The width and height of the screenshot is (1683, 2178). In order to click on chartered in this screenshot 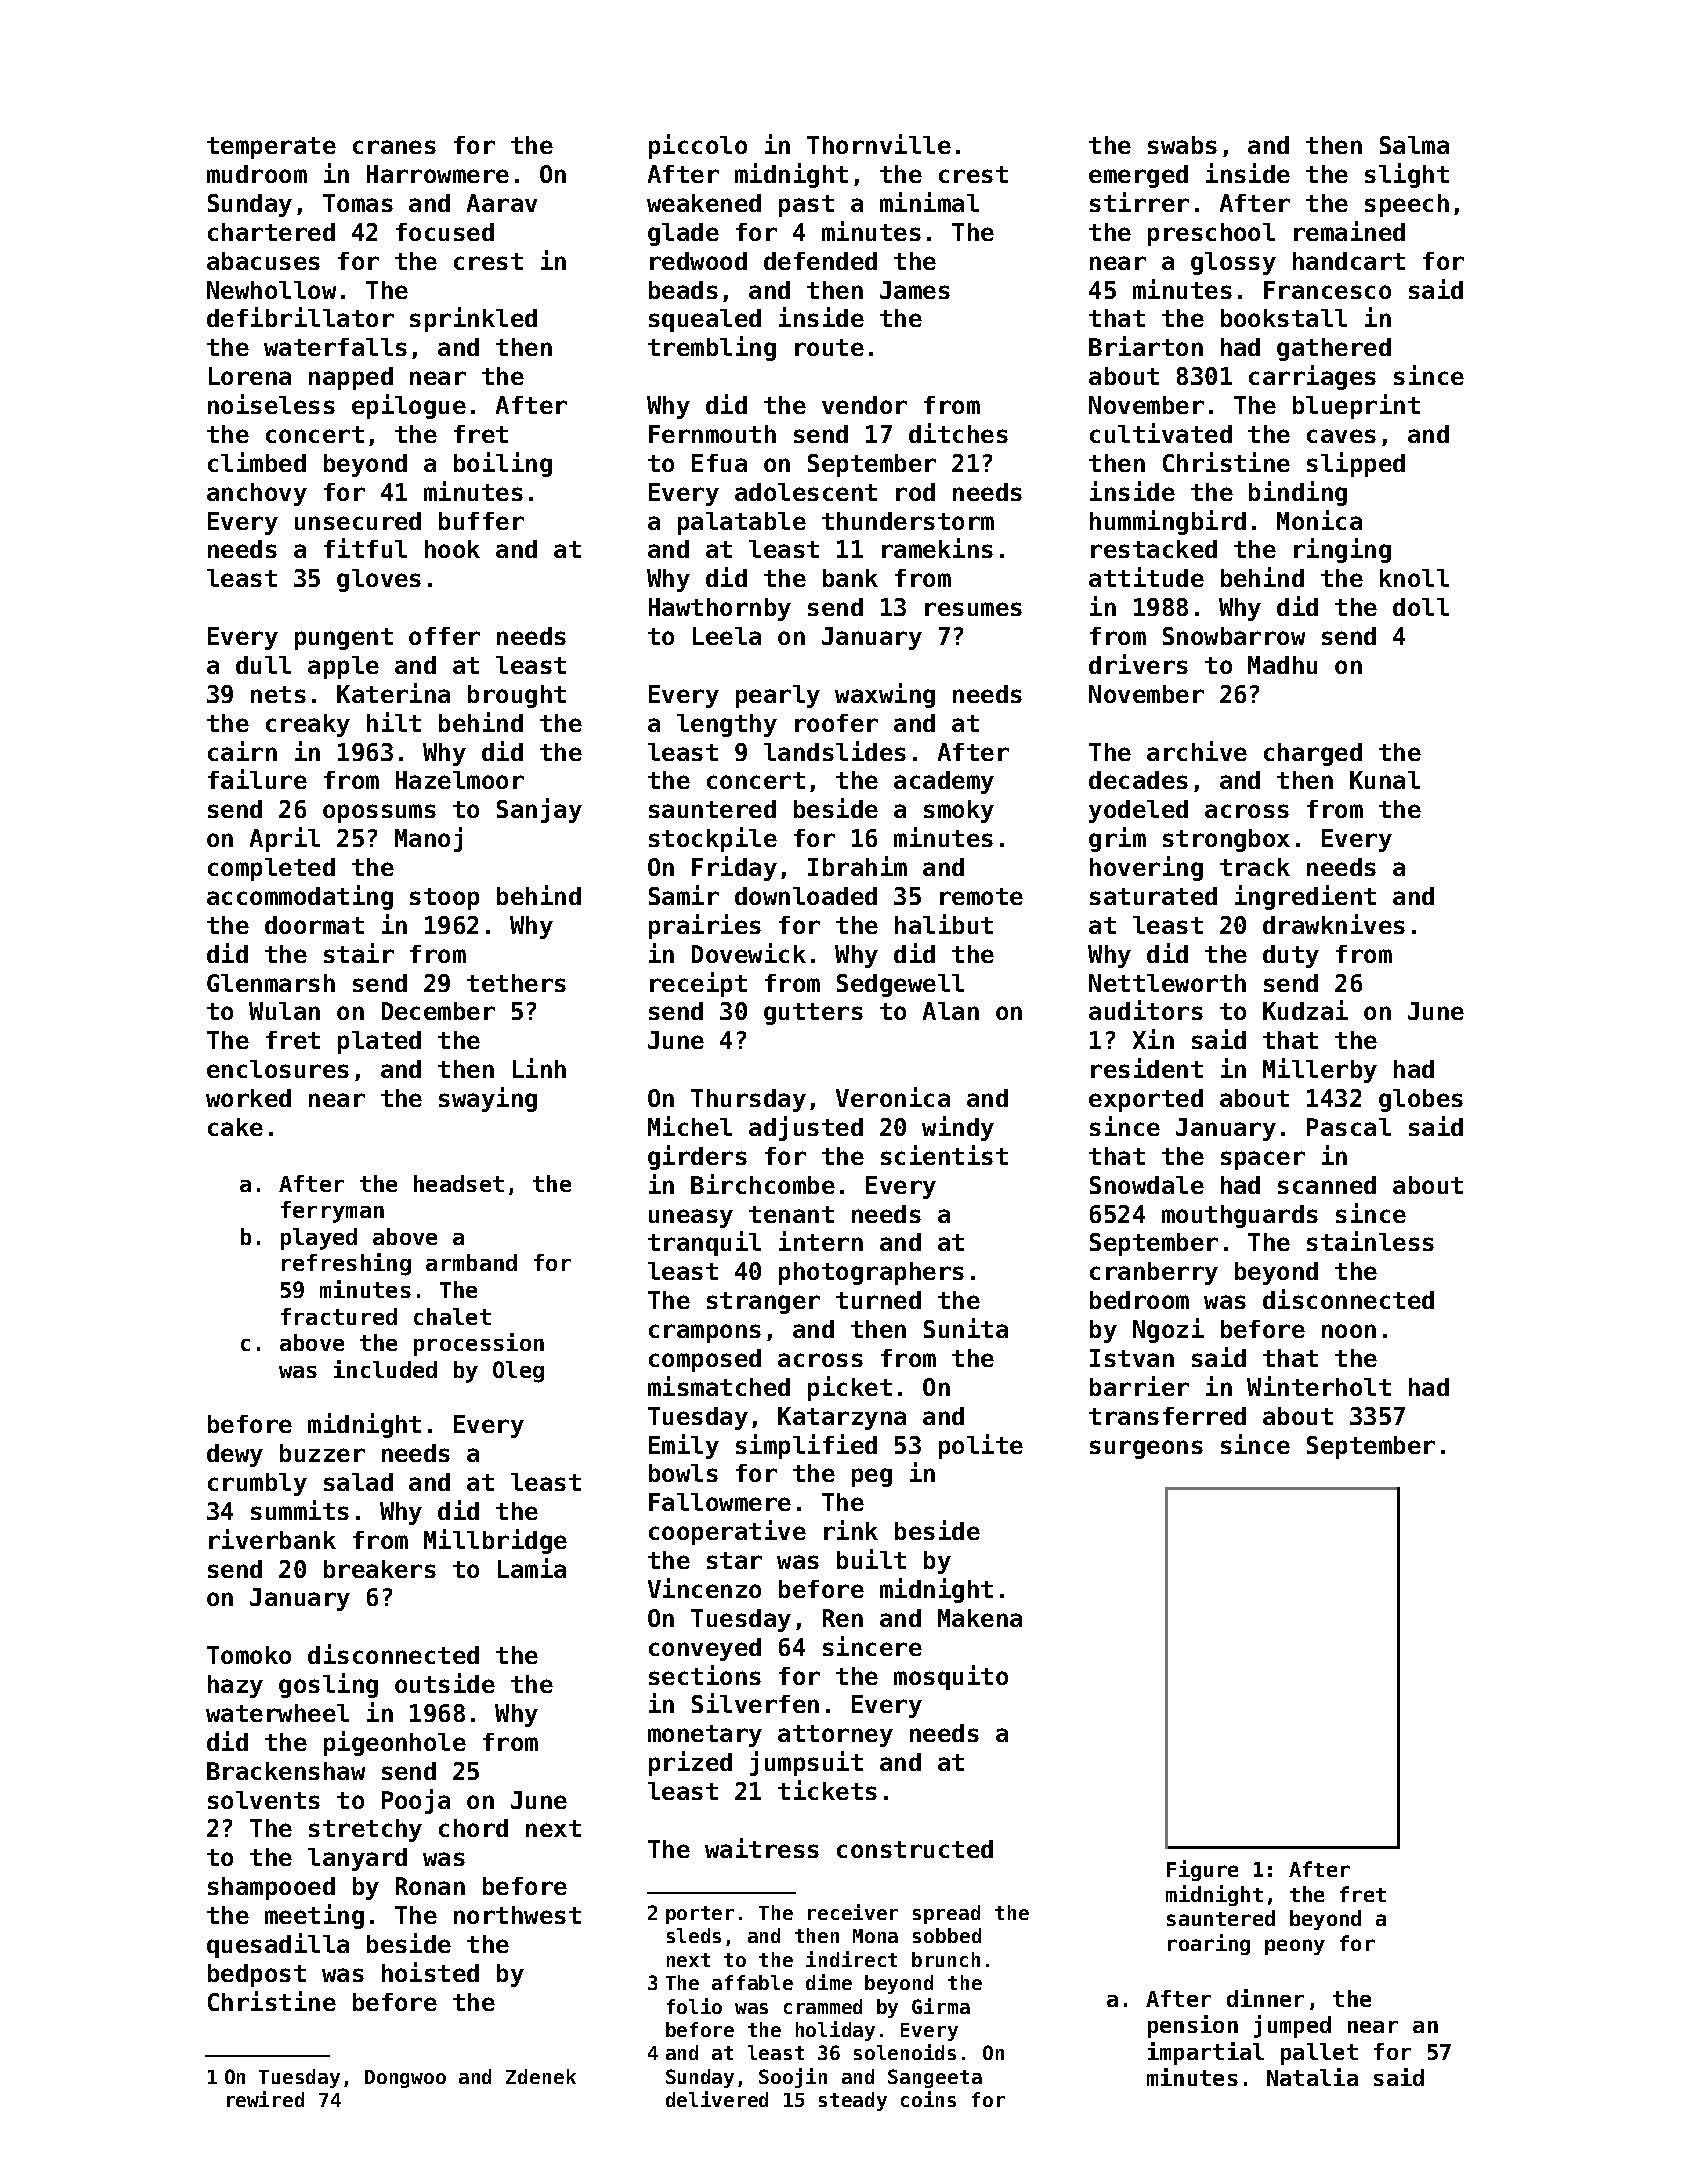, I will do `click(271, 232)`.
